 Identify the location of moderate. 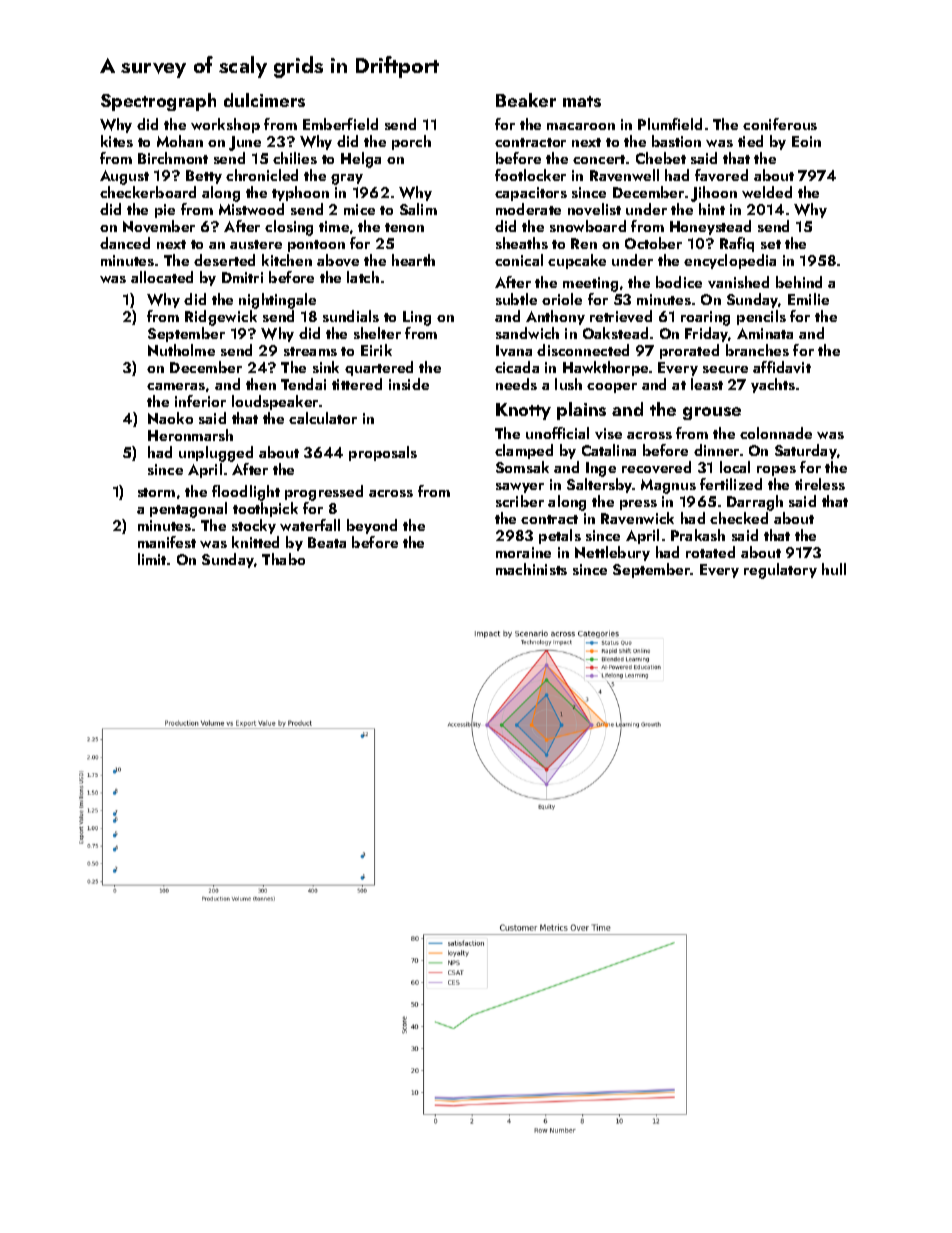
(528, 209).
